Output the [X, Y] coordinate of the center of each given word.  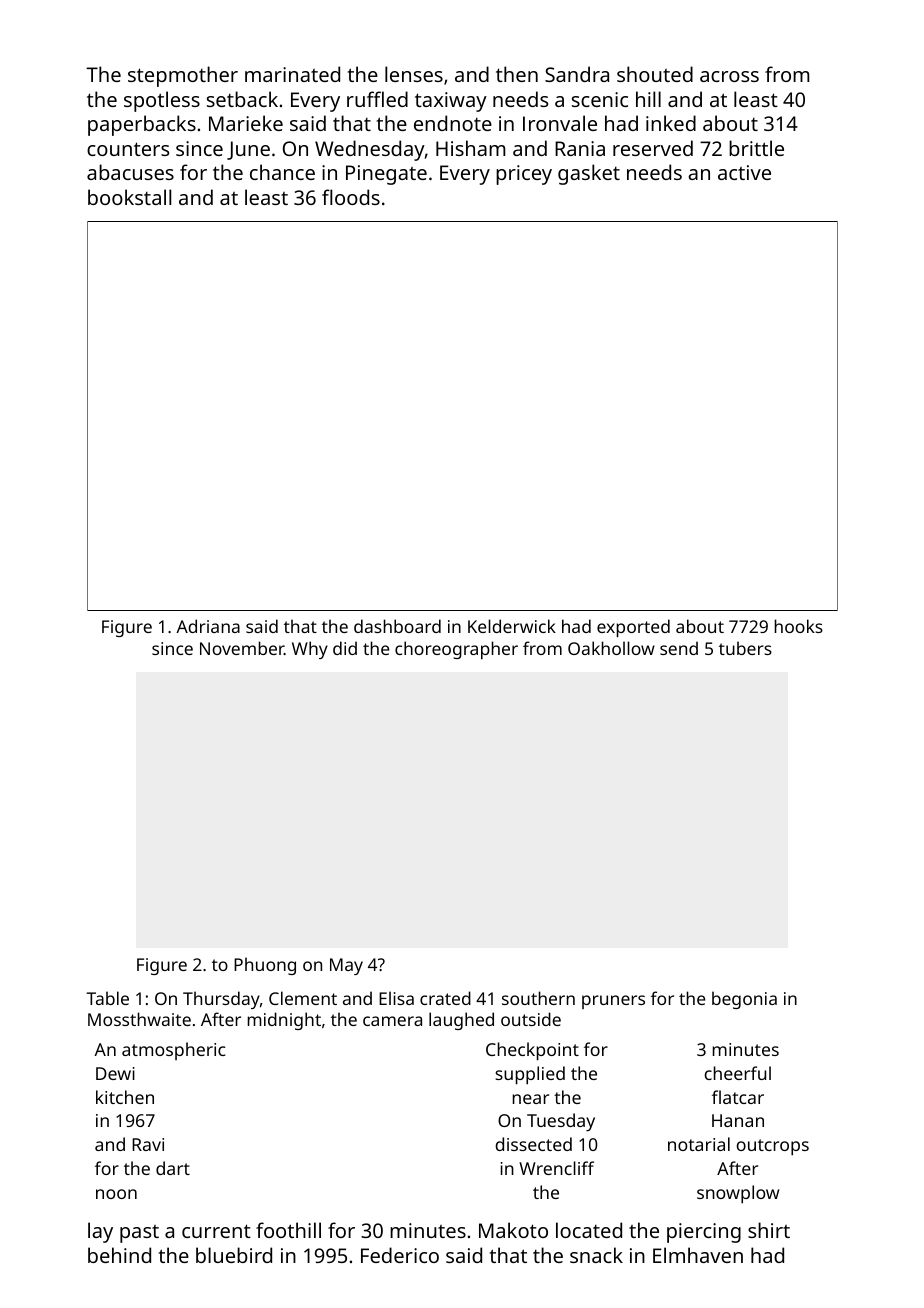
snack [596, 1255]
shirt [769, 1230]
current [216, 1231]
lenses [414, 74]
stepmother [183, 76]
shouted [655, 74]
